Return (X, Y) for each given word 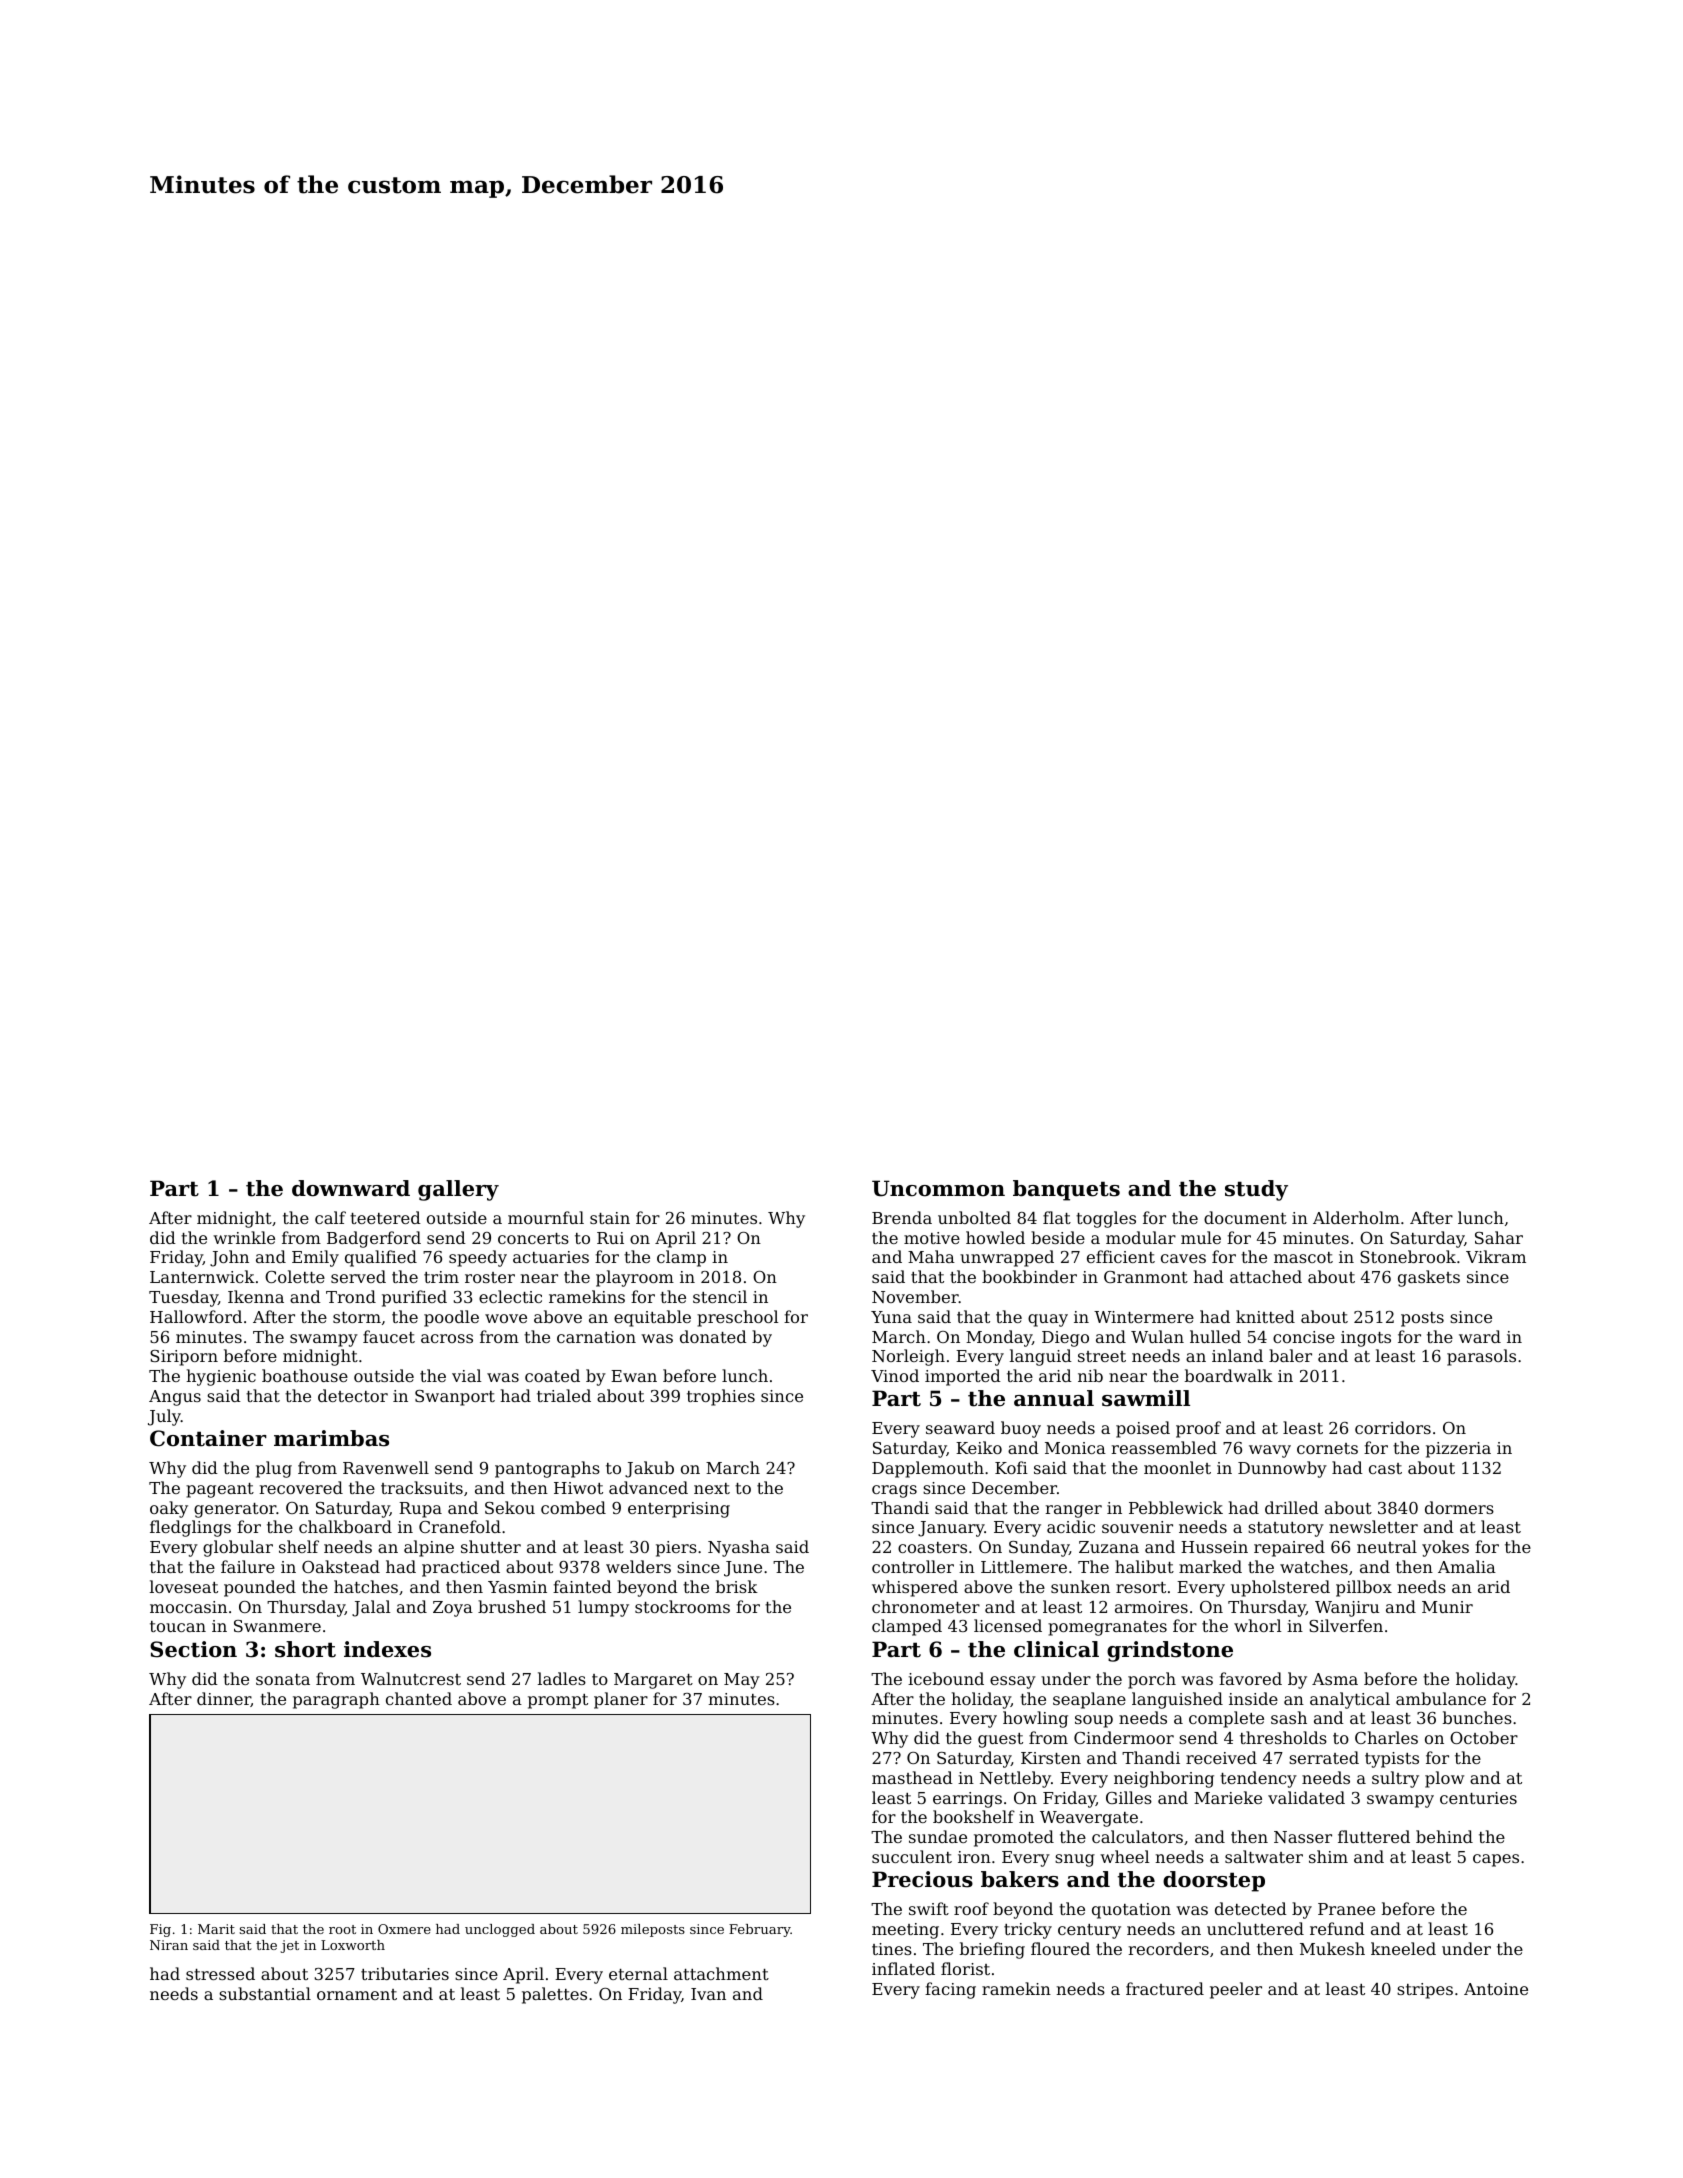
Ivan (708, 1994)
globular (238, 1548)
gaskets (1429, 1278)
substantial (265, 1993)
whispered (915, 1588)
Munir (1447, 1607)
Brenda (902, 1217)
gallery (458, 1190)
